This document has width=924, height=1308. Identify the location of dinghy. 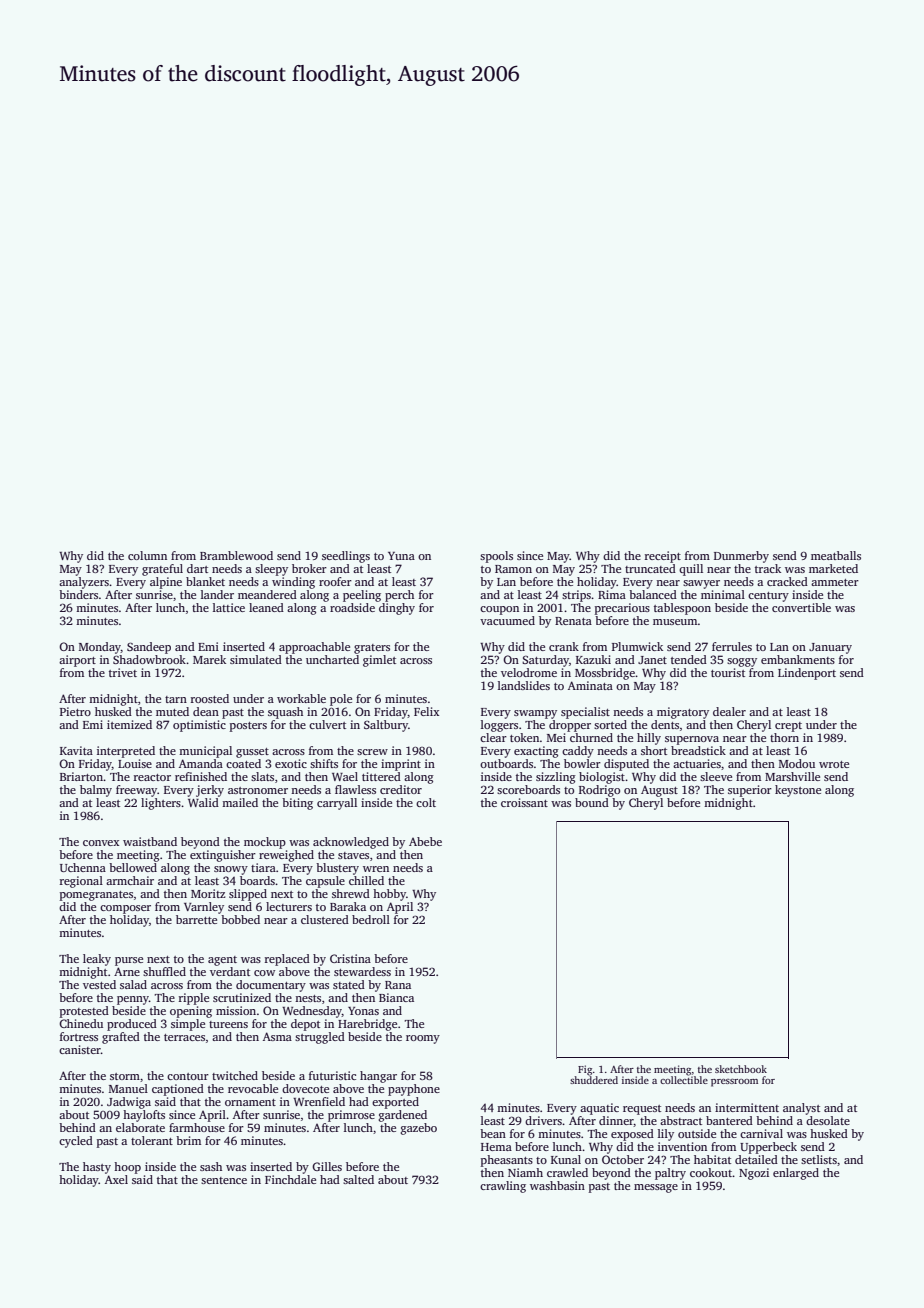
(397, 609).
